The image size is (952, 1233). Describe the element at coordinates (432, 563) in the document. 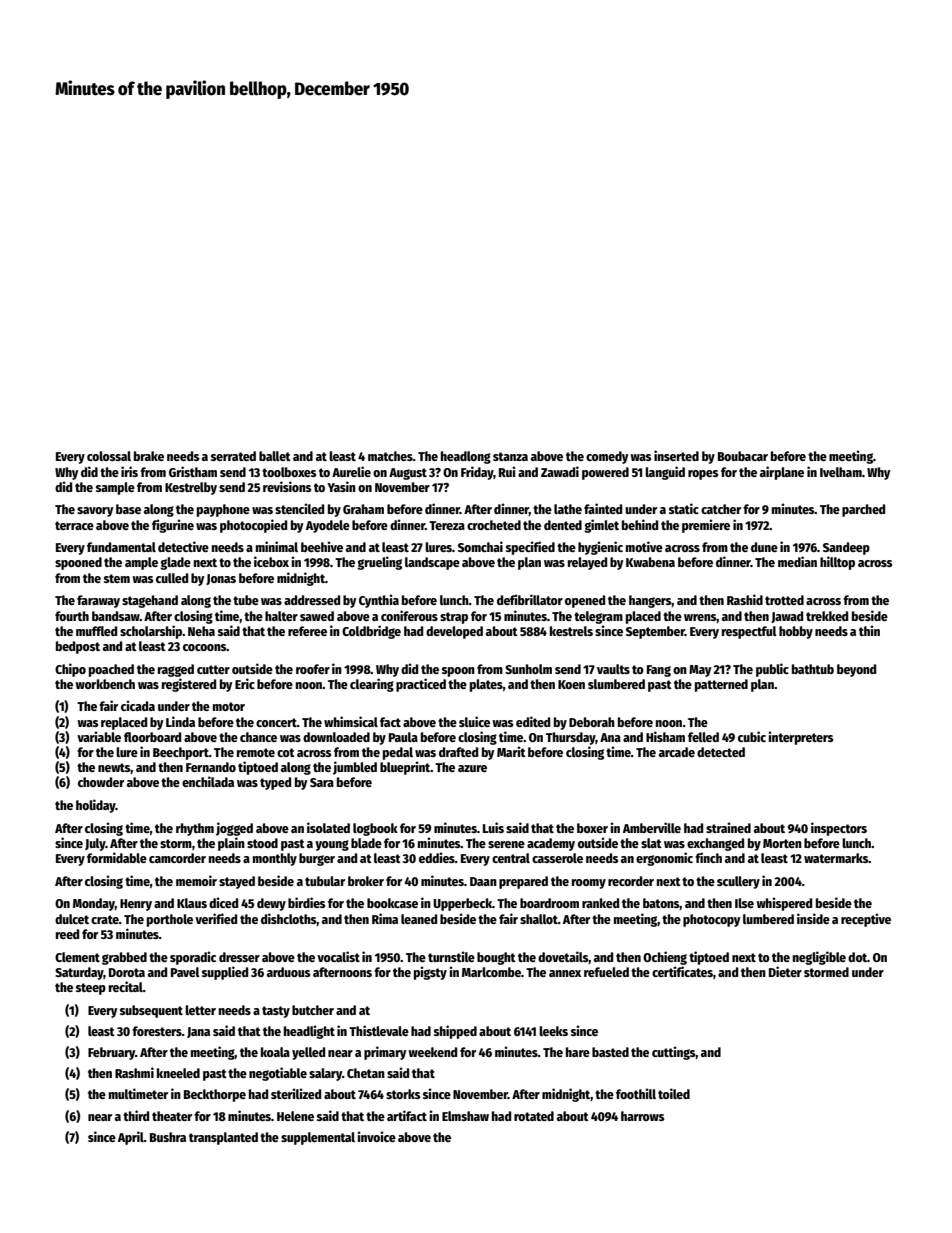

I see `landscape` at that location.
